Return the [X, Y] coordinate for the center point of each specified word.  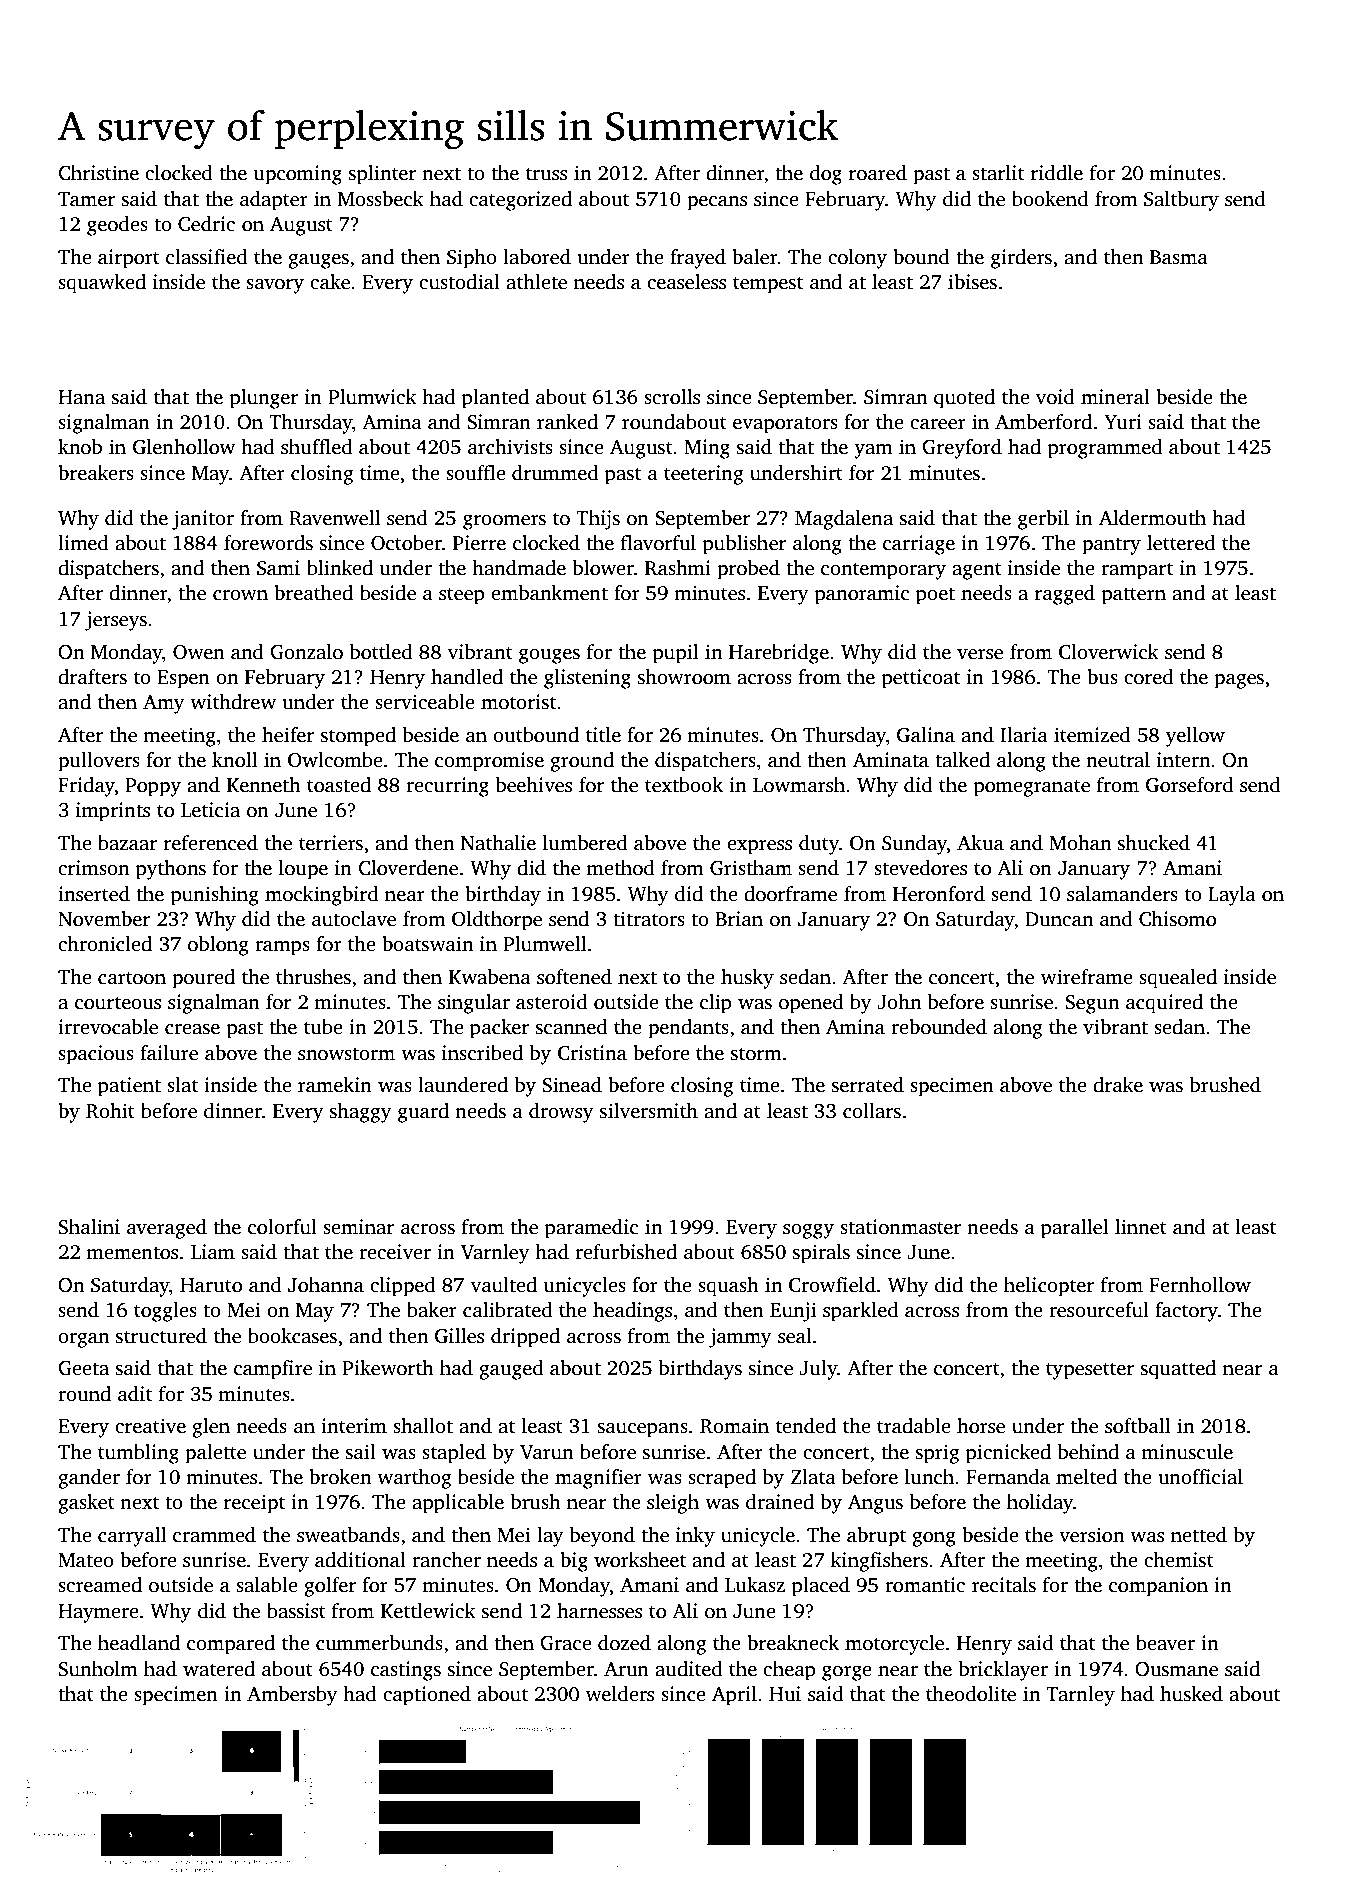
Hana [81, 397]
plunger [264, 399]
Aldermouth [1152, 518]
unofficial [1200, 1477]
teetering [703, 475]
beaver [1165, 1643]
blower [603, 568]
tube [323, 1027]
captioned [427, 1696]
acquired [1164, 1004]
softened [574, 977]
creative [150, 1426]
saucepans [643, 1430]
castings [406, 1671]
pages [1239, 681]
